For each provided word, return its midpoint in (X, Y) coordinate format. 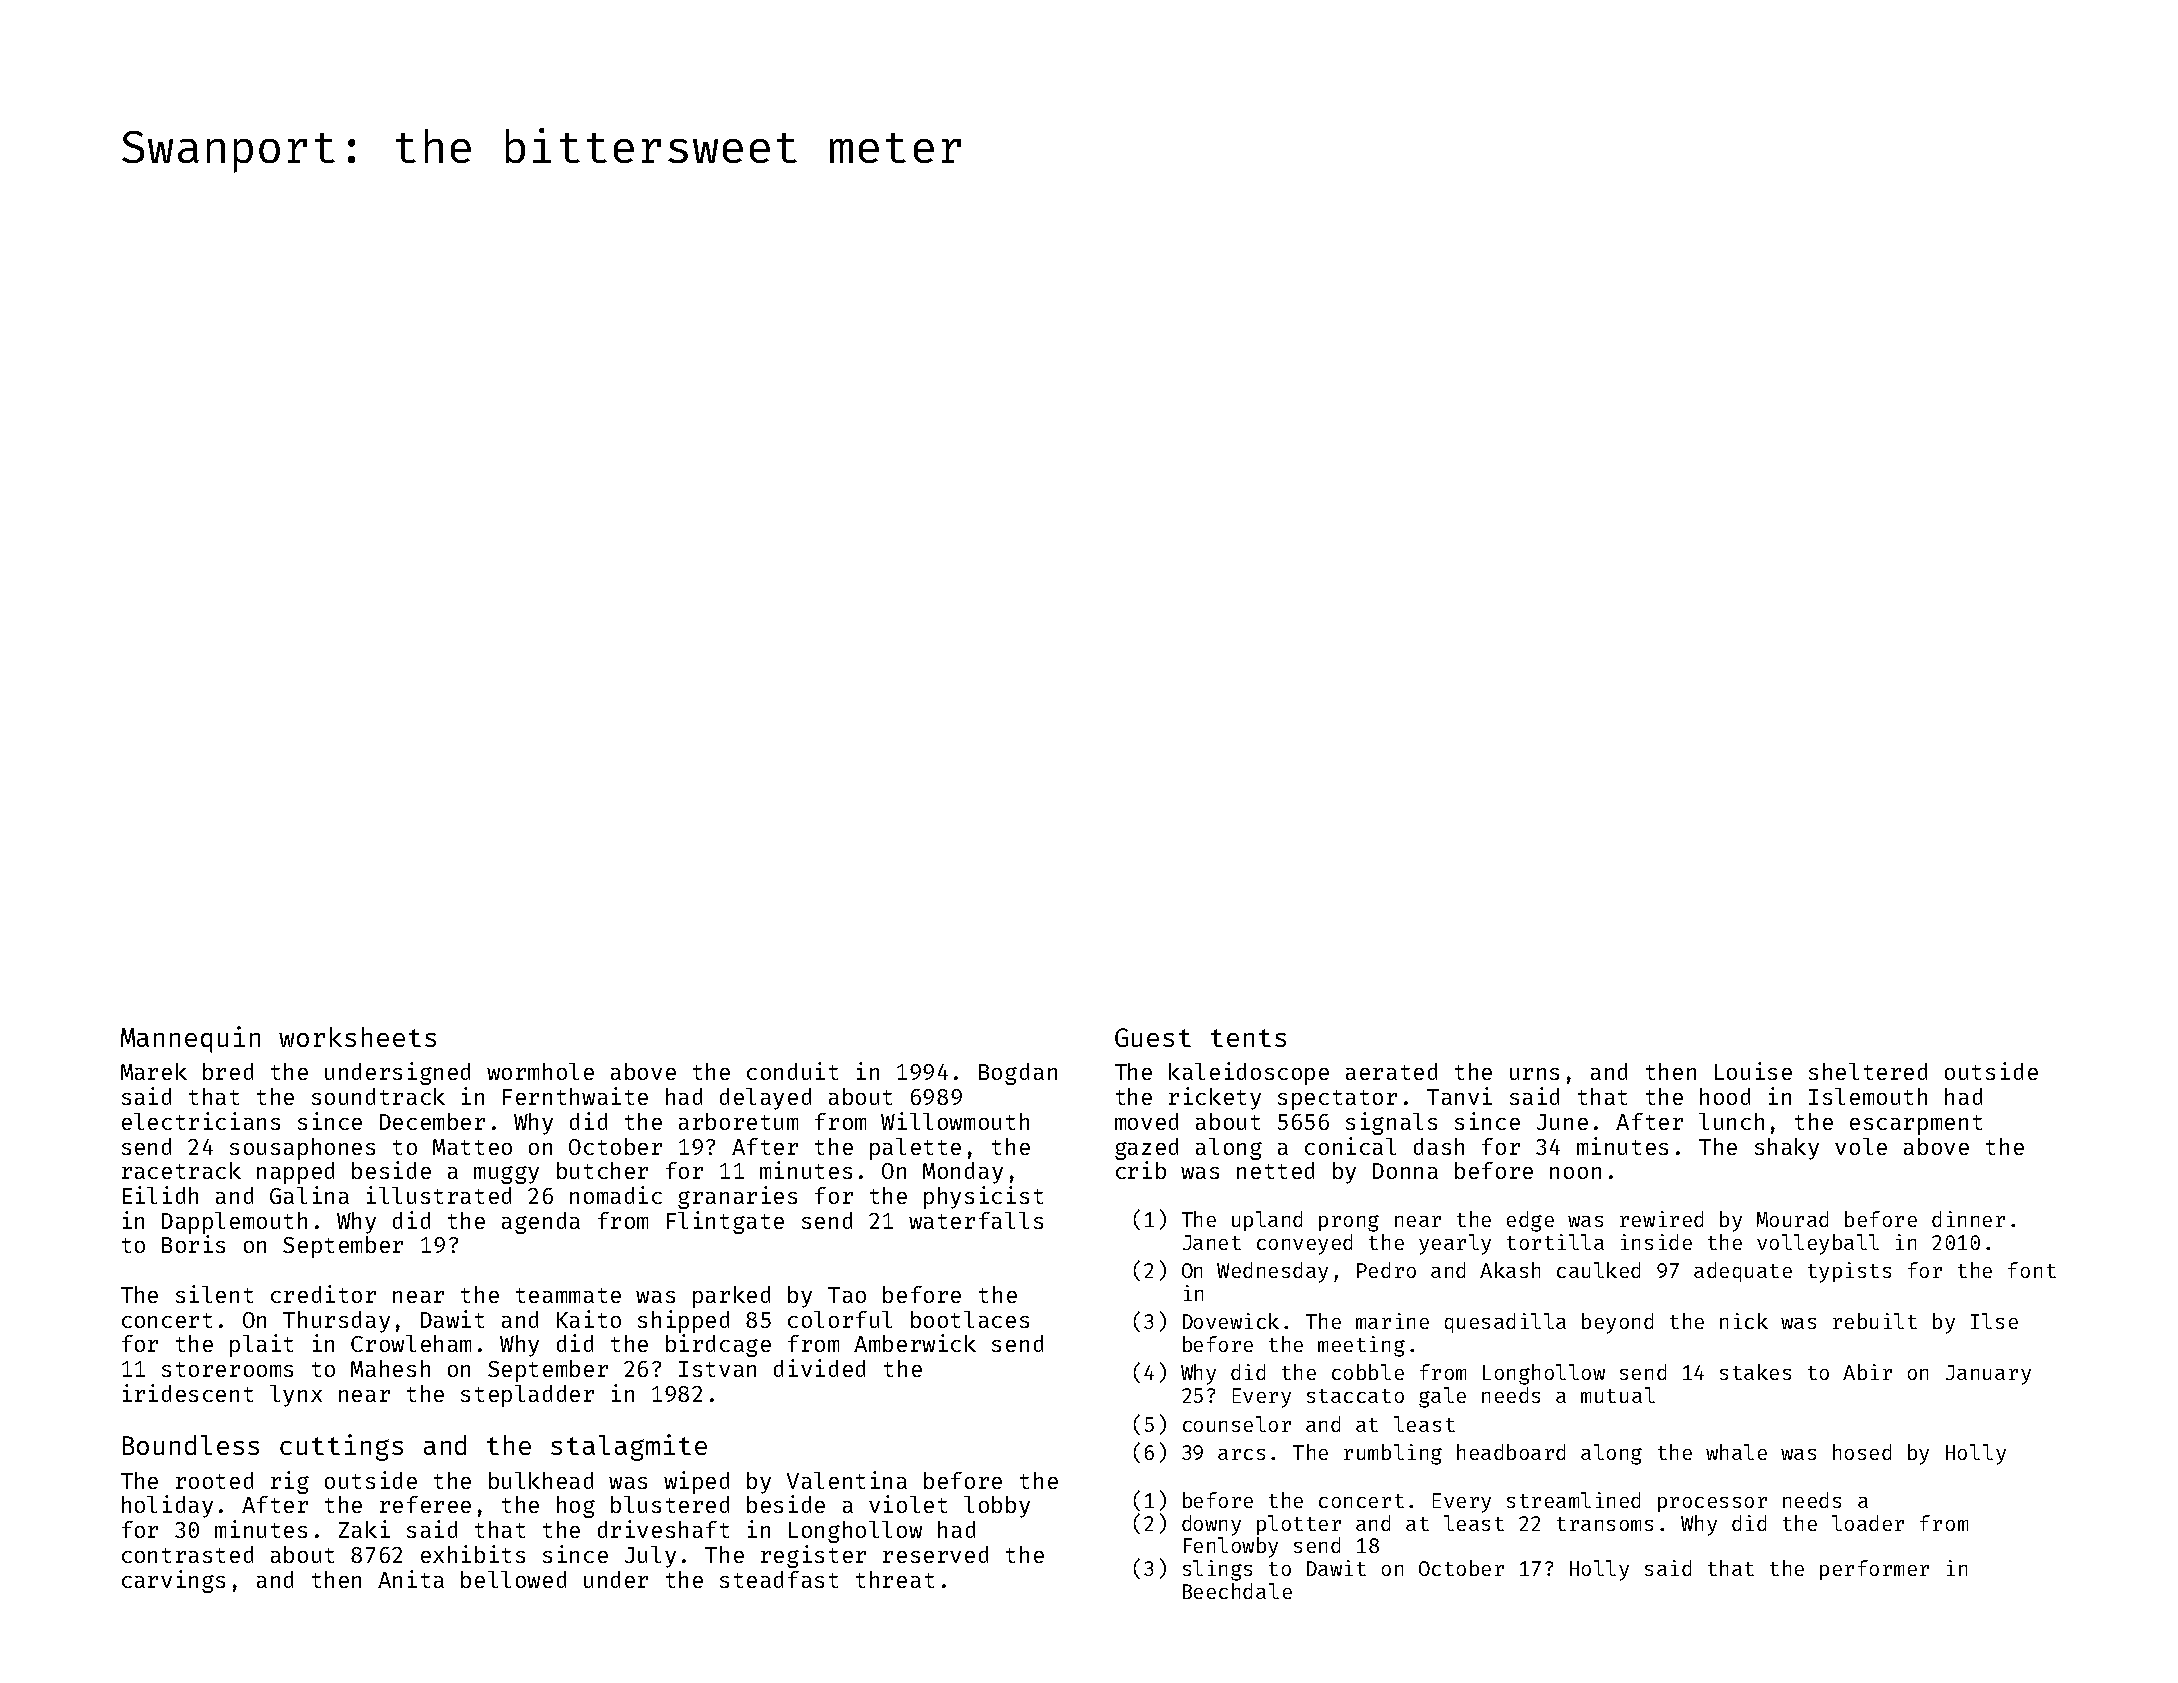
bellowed (513, 1579)
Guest (1153, 1037)
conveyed (1304, 1244)
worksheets (357, 1037)
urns (1534, 1074)
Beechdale (1237, 1591)
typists (1849, 1272)
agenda (541, 1223)
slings (1217, 1570)
